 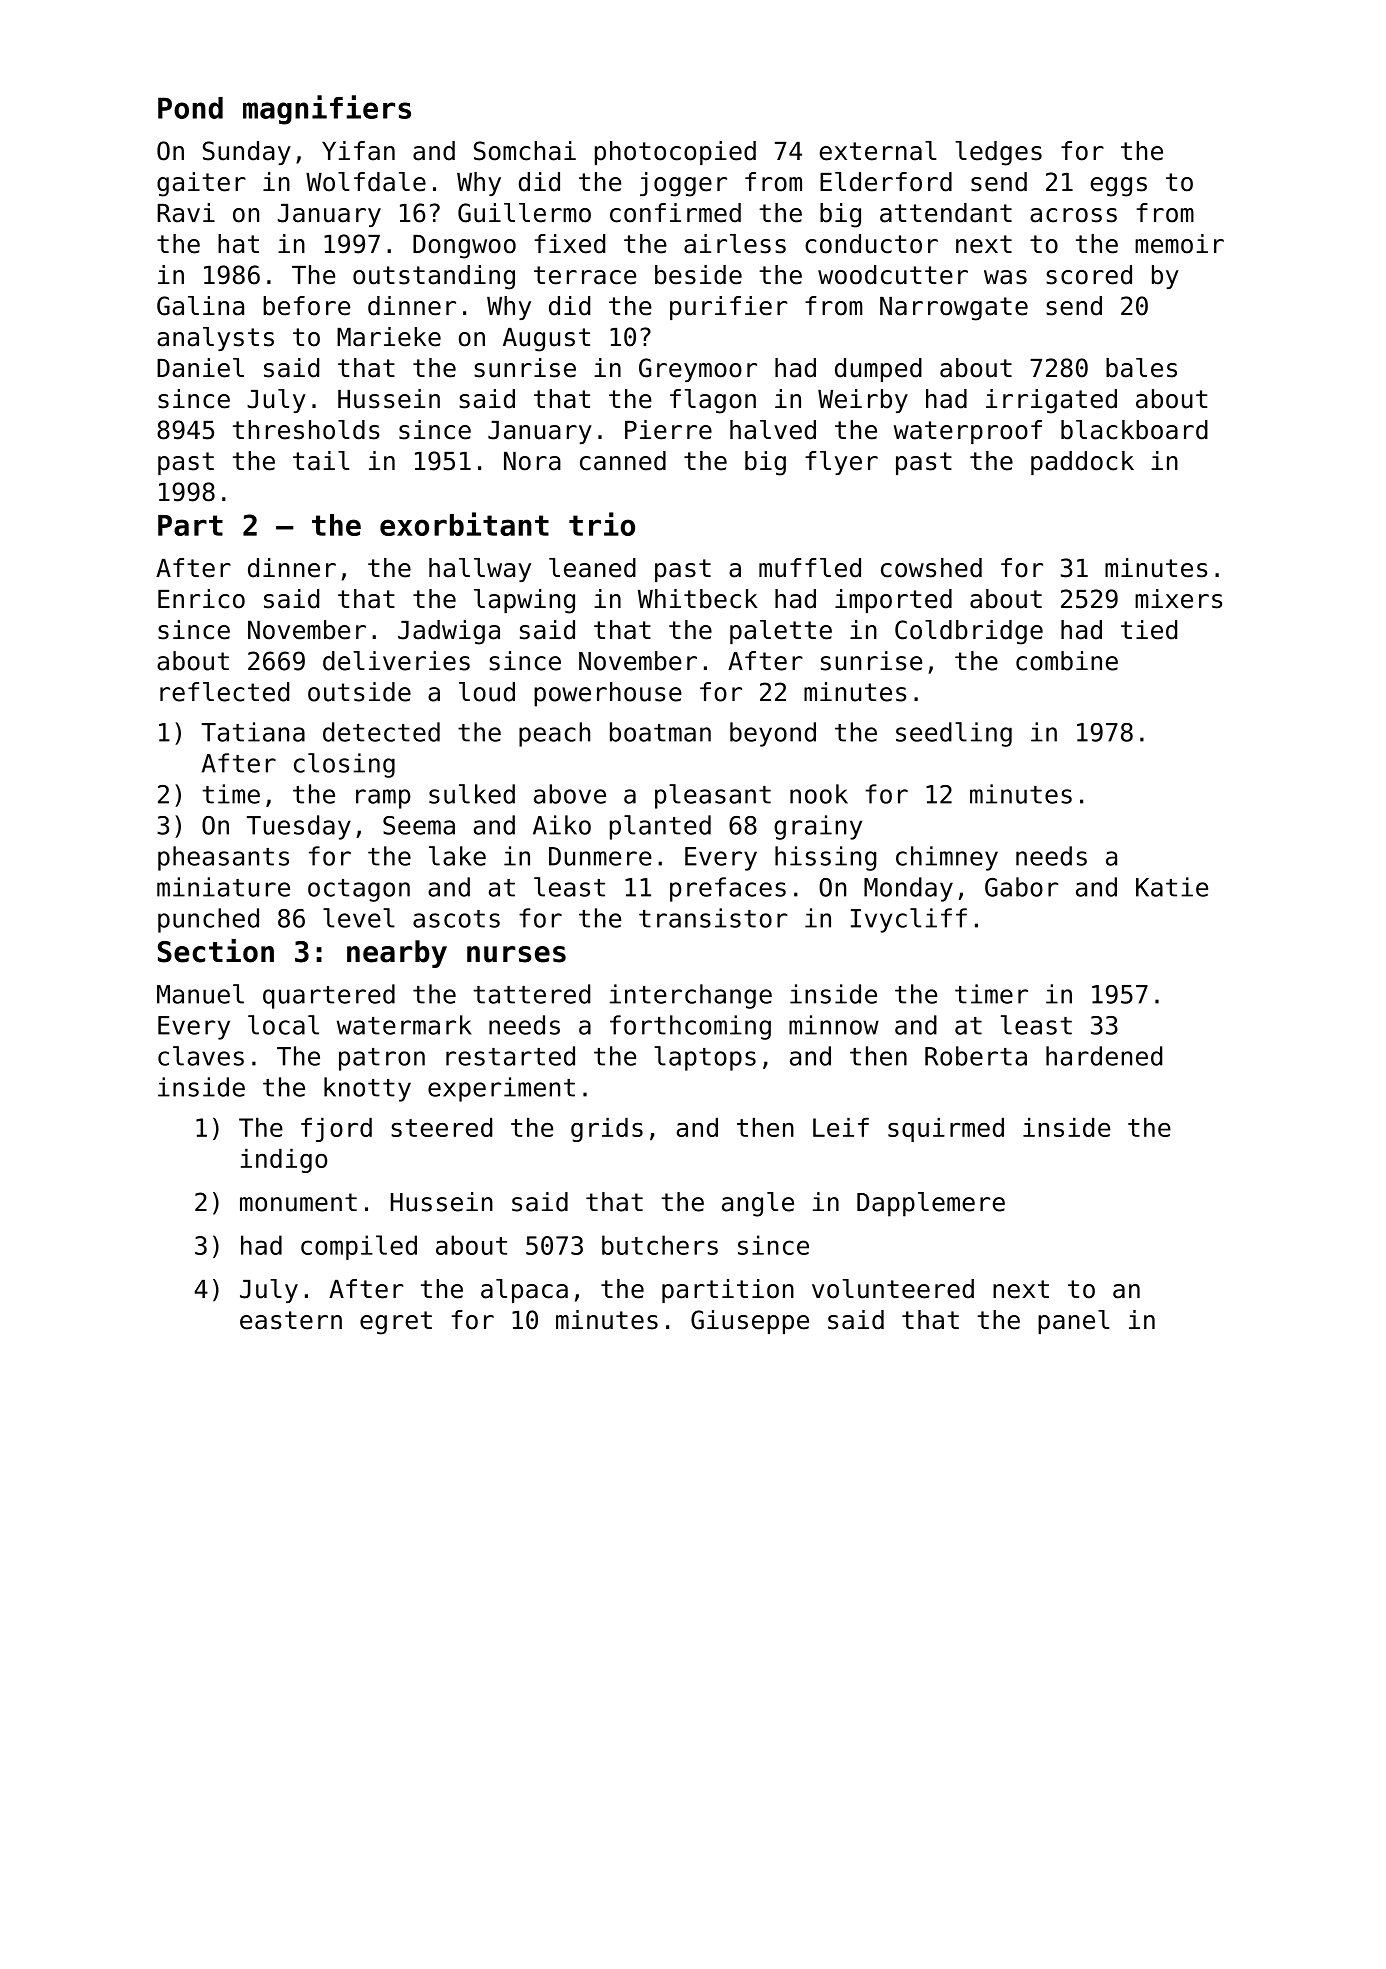 I want to click on Giuseppe, so click(x=750, y=1322).
